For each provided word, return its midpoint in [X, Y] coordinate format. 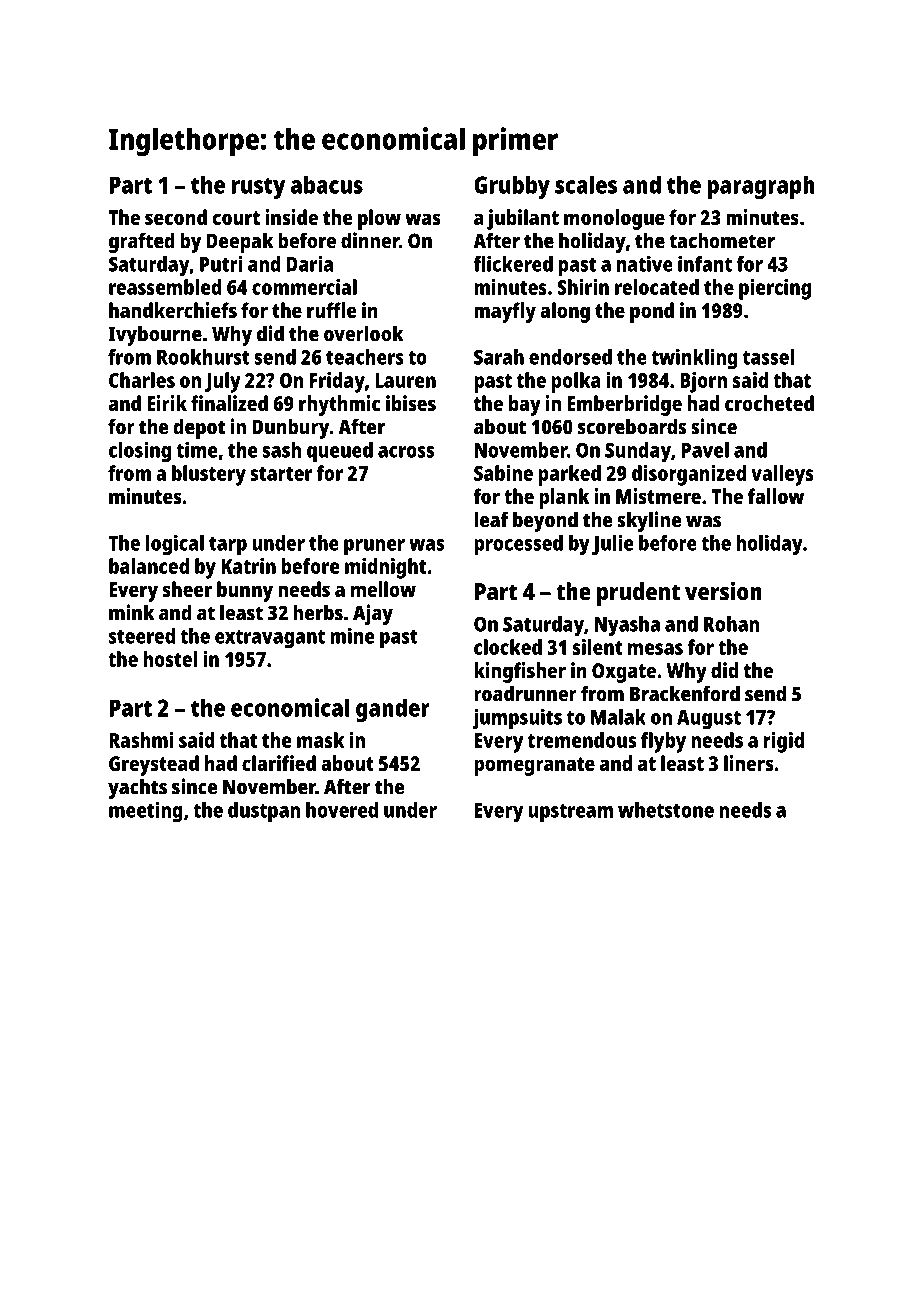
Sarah [499, 357]
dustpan [264, 812]
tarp [228, 546]
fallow [776, 496]
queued [340, 452]
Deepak [240, 242]
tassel [768, 357]
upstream [570, 813]
